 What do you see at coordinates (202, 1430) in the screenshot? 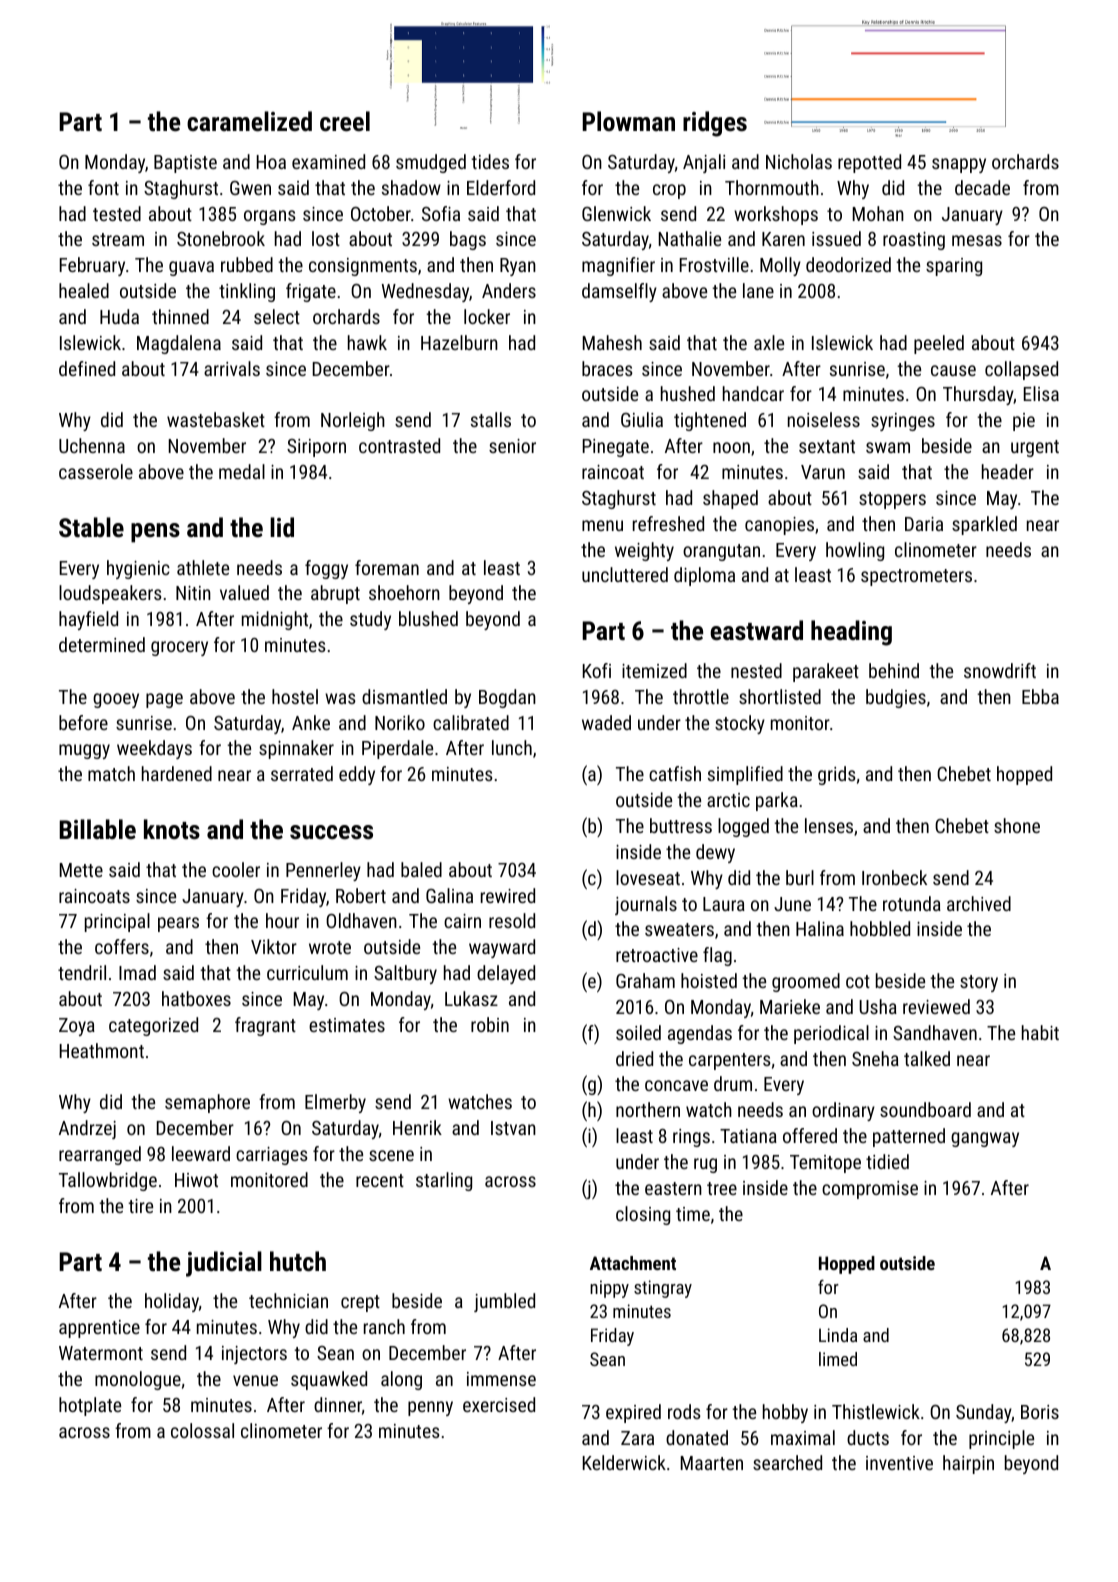
I see `colossal` at bounding box center [202, 1430].
